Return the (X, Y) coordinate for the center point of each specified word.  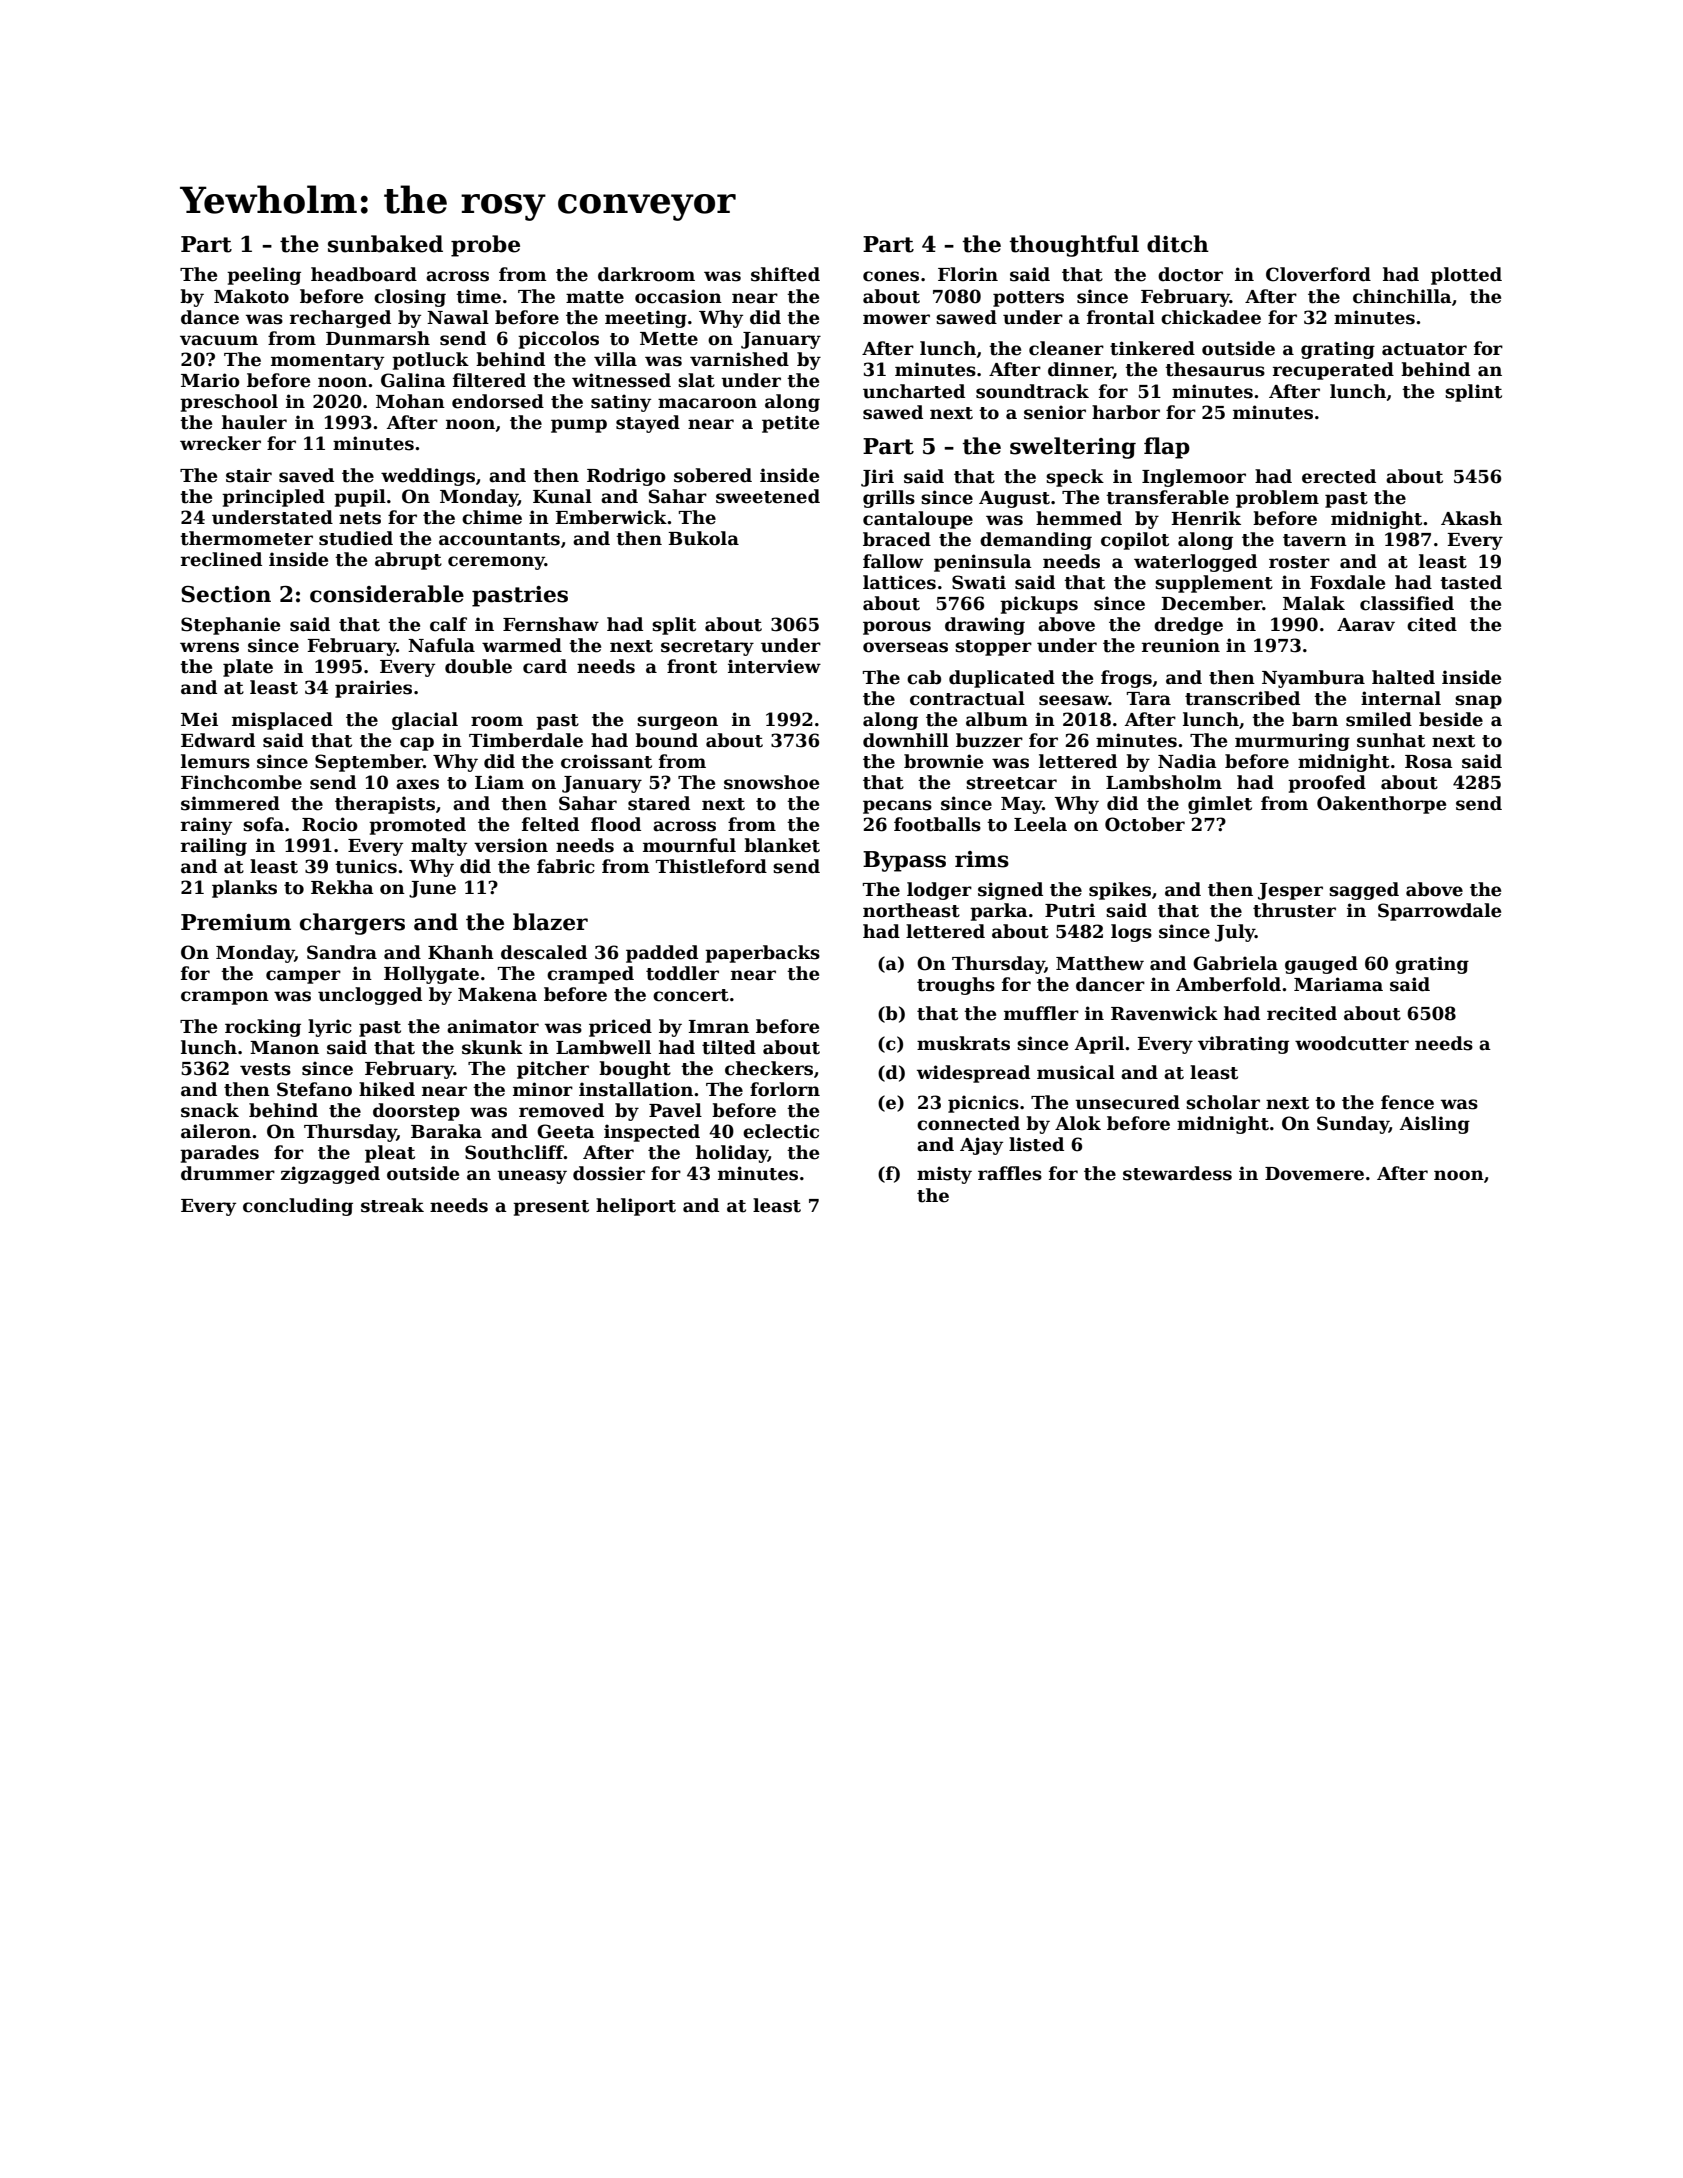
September (369, 763)
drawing (985, 626)
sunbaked (385, 244)
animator (493, 1026)
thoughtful (1074, 246)
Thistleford (711, 866)
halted (1403, 677)
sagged (1364, 891)
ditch (1178, 244)
